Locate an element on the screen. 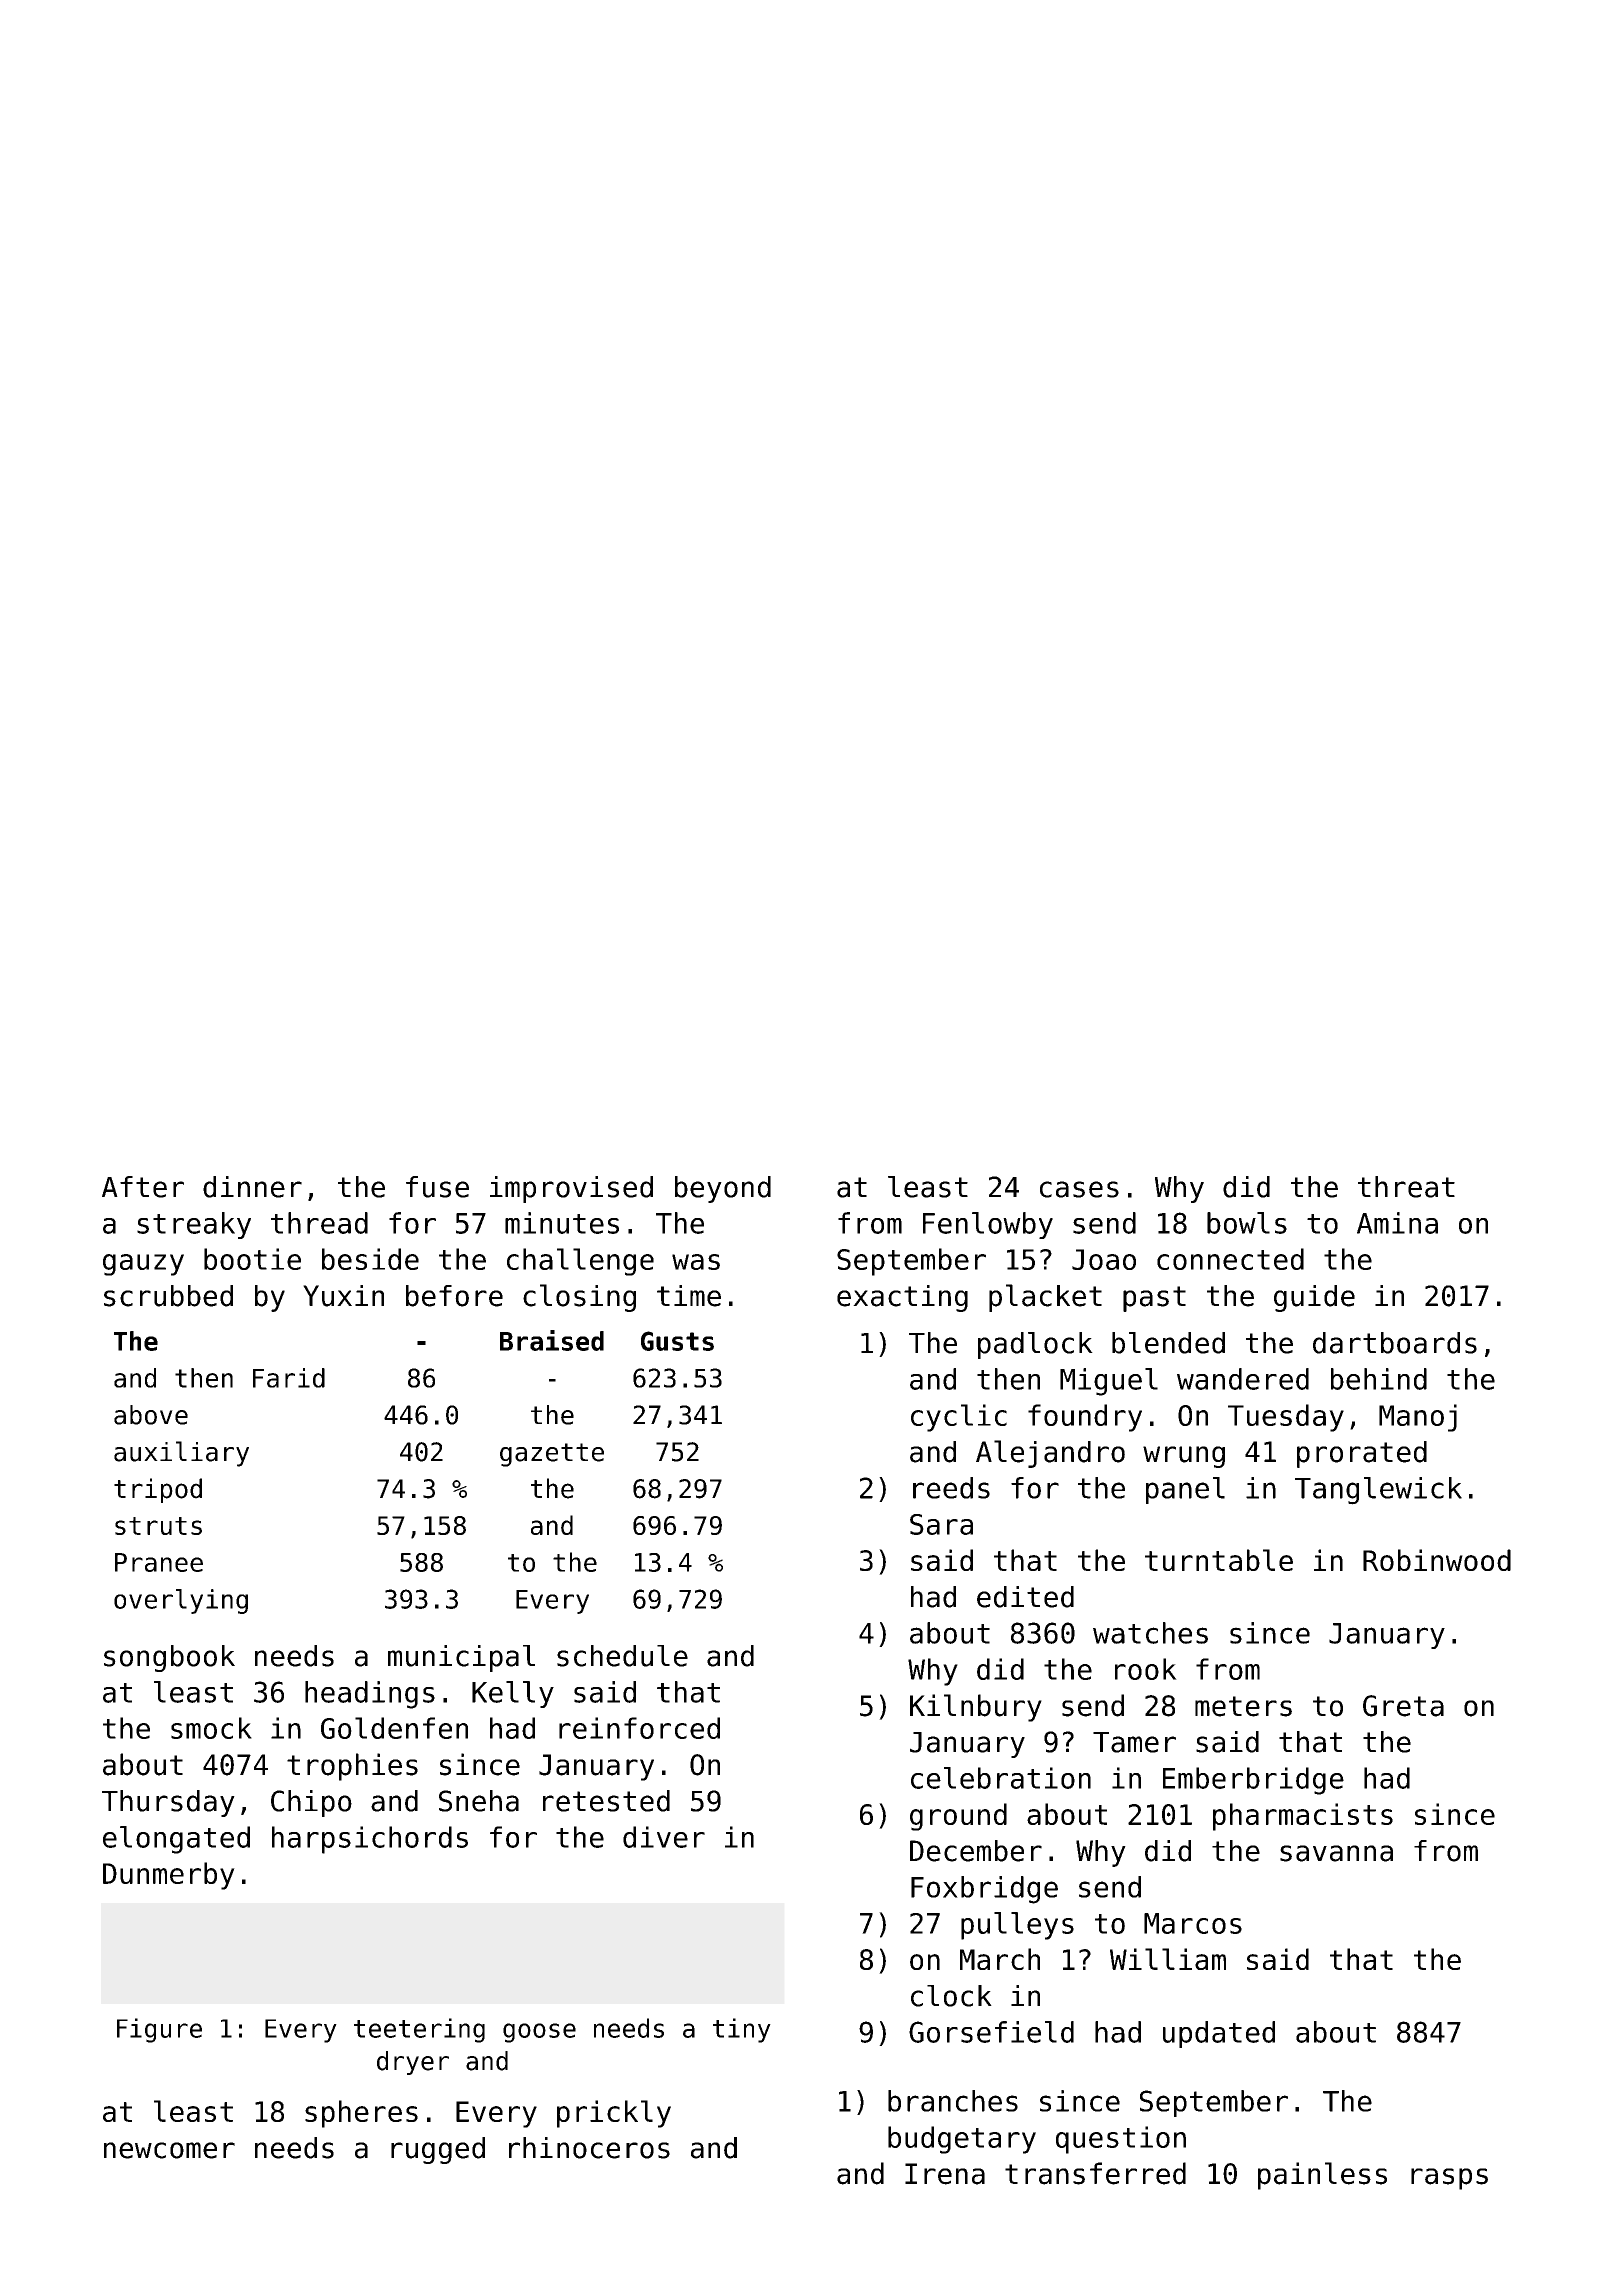  beyond is located at coordinates (723, 1189).
